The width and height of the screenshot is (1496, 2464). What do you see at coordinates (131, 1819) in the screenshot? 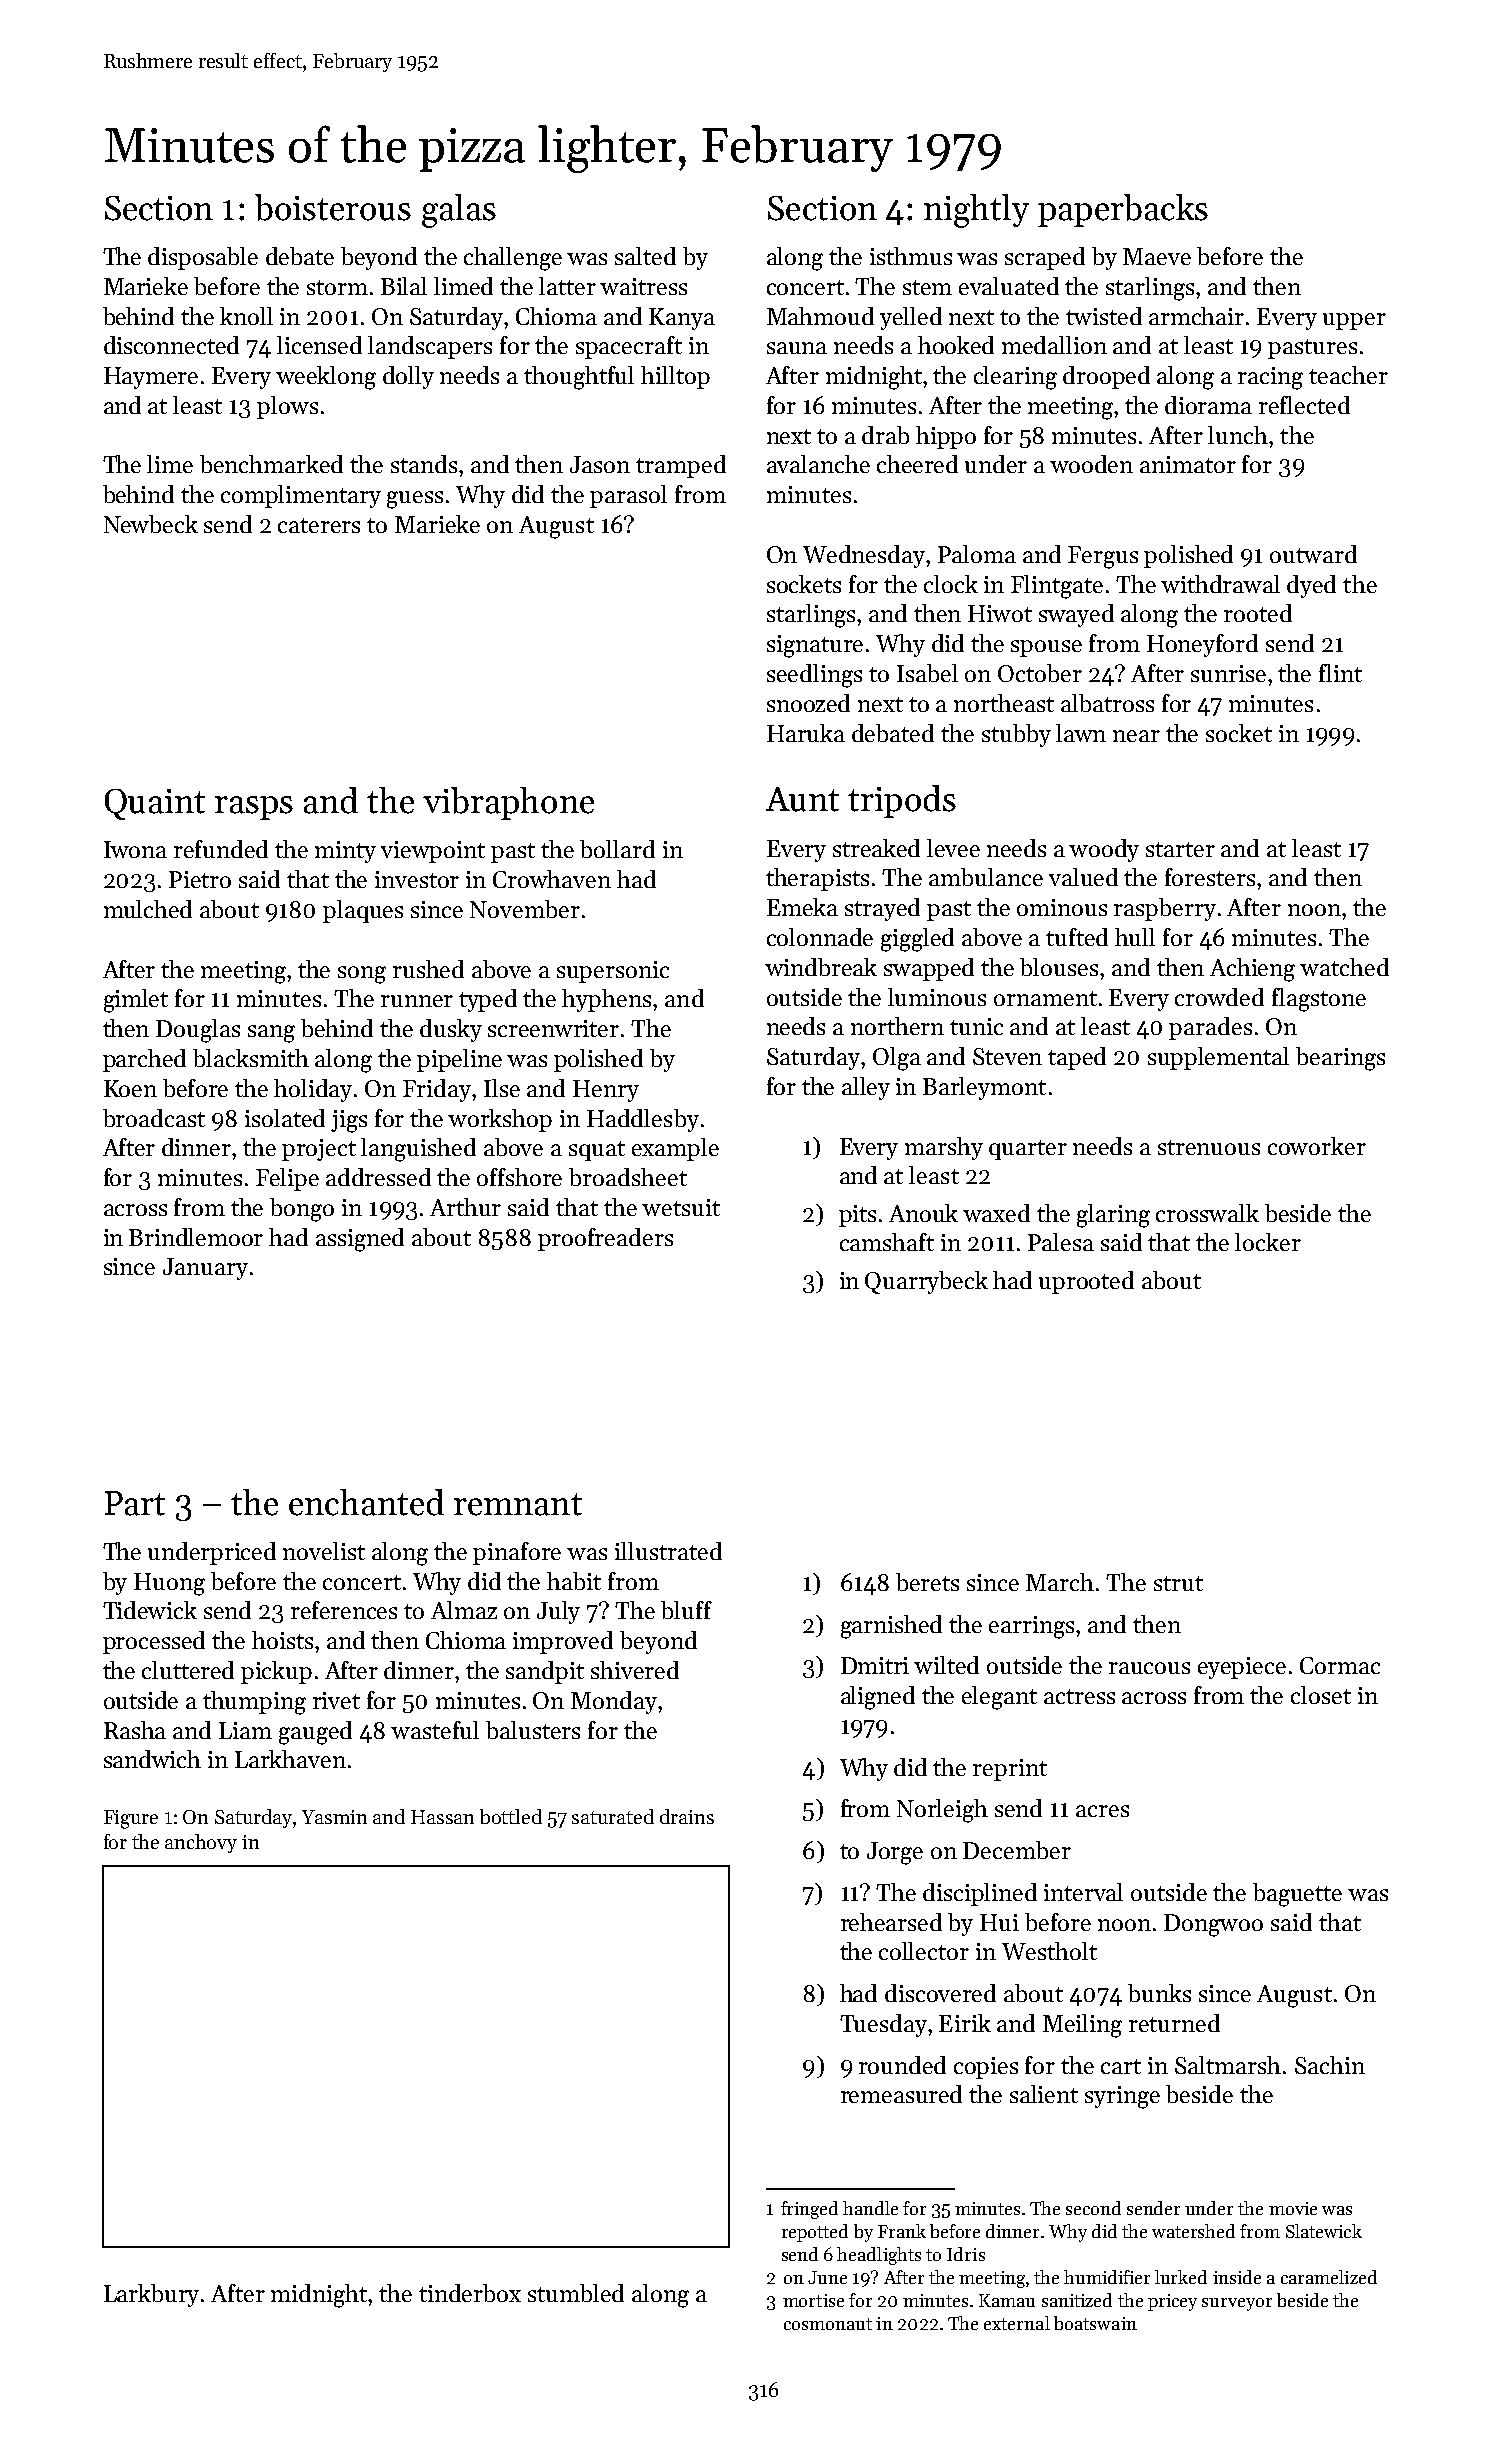
I see `Figure` at bounding box center [131, 1819].
